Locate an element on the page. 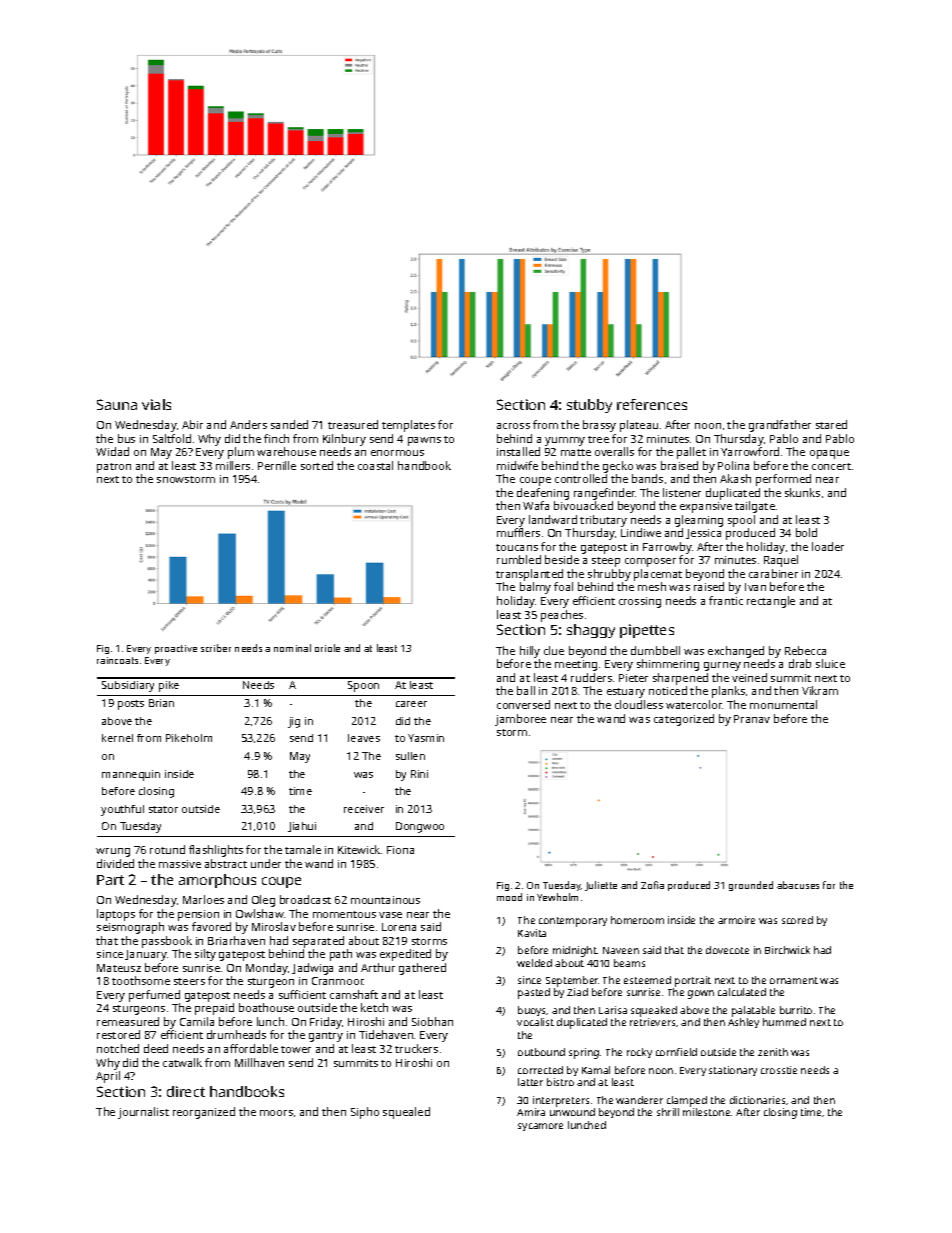  favored is located at coordinates (211, 926).
